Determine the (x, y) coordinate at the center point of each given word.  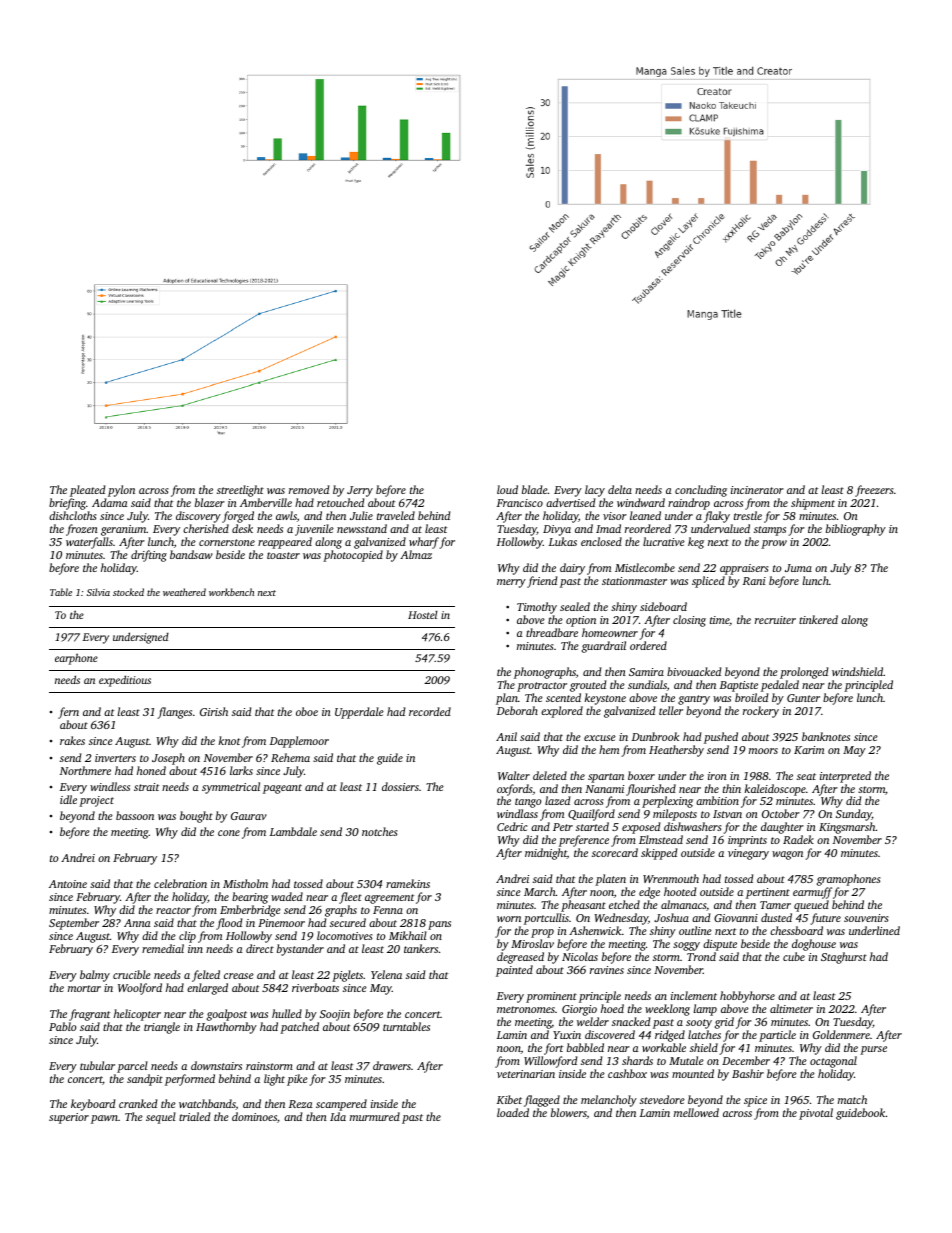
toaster (283, 555)
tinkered (818, 619)
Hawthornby (226, 1028)
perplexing (667, 802)
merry (511, 583)
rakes (72, 740)
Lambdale (293, 831)
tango (528, 803)
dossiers (400, 786)
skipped (659, 854)
